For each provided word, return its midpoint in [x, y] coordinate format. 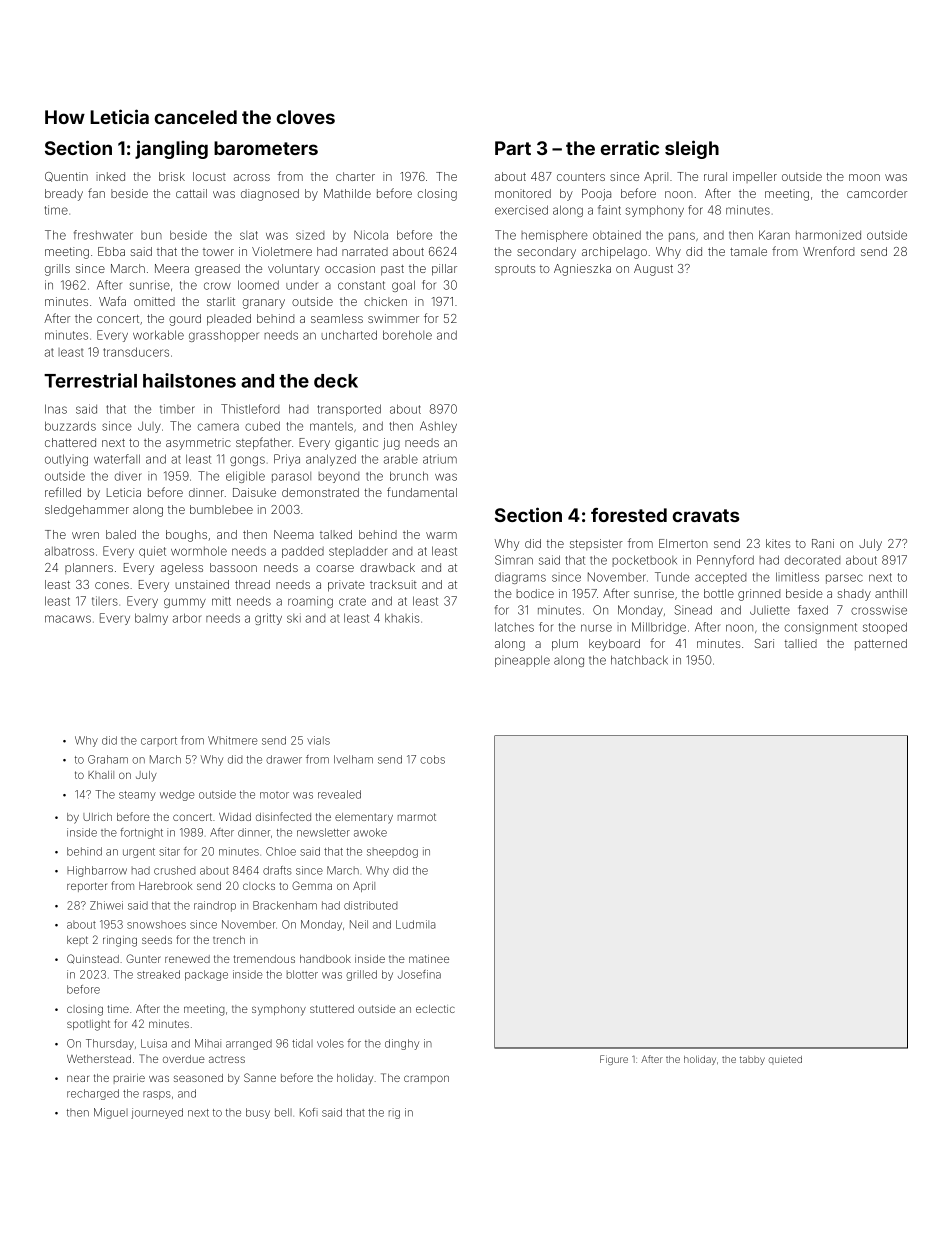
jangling [171, 149]
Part [513, 148]
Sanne [260, 1077]
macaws [68, 619]
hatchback [639, 660]
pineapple [522, 661]
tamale [748, 251]
